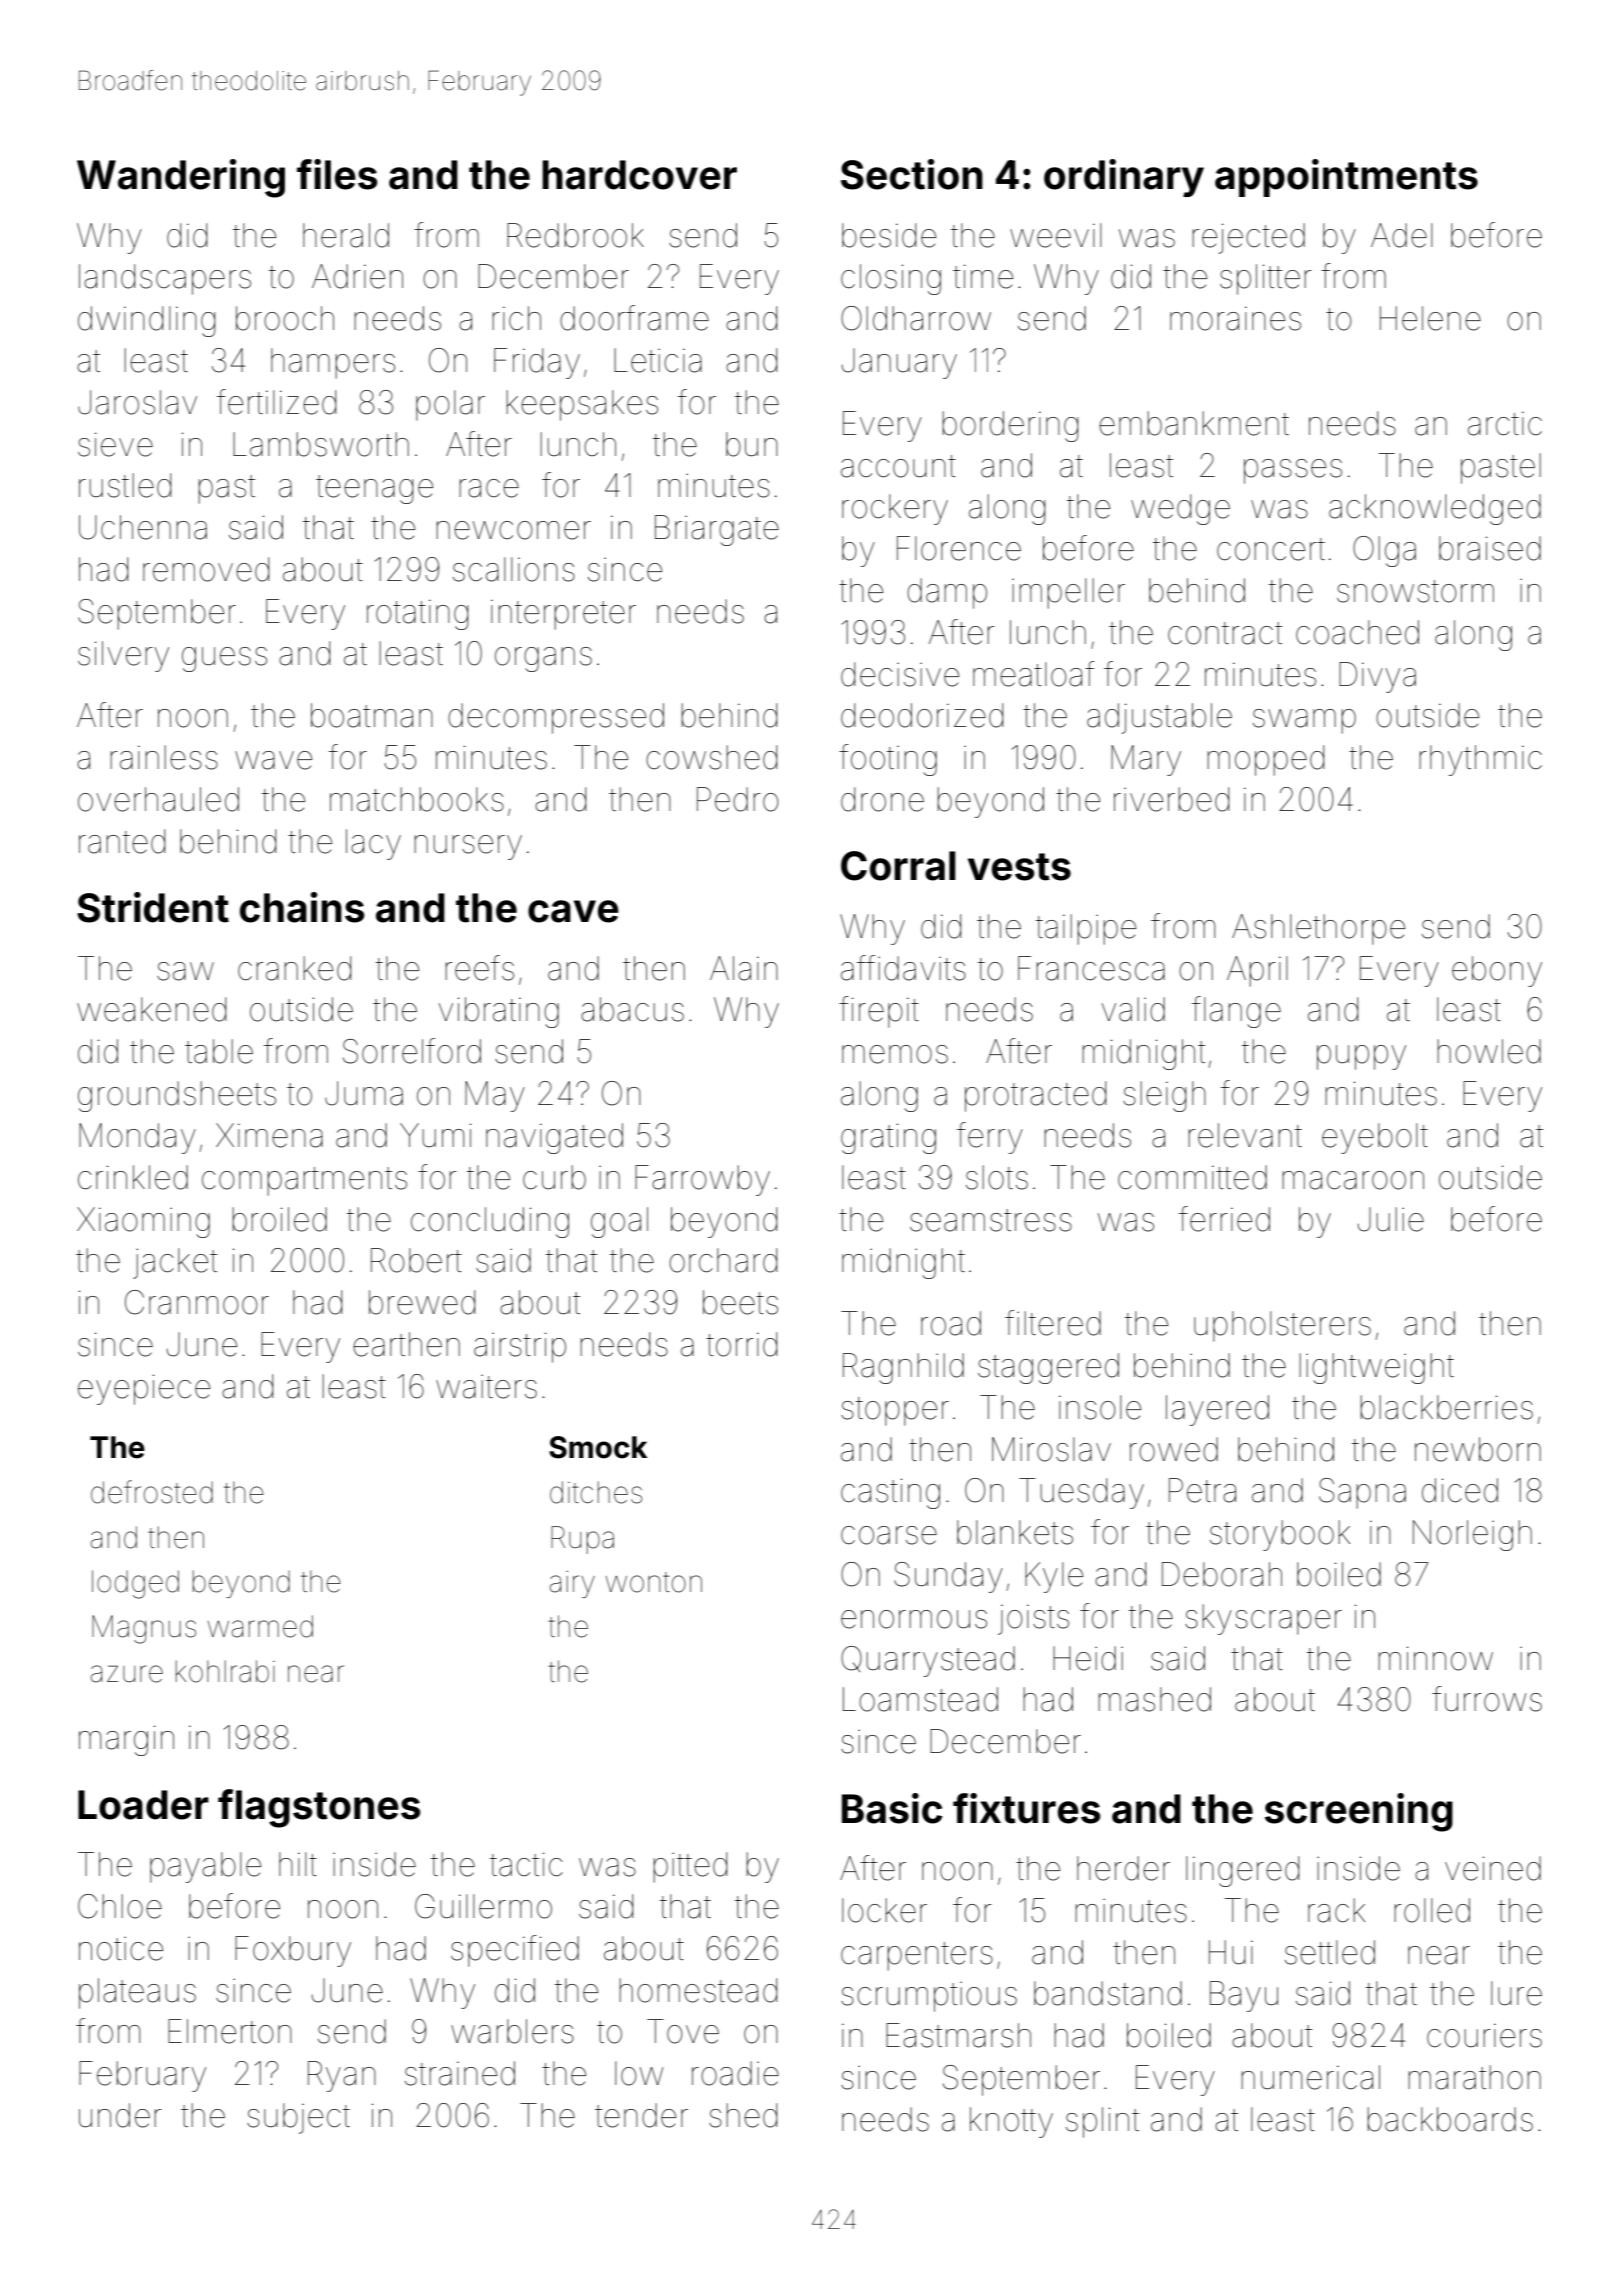 Image resolution: width=1620 pixels, height=2292 pixels. Describe the element at coordinates (321, 444) in the screenshot. I see `Lambsworth` at that location.
